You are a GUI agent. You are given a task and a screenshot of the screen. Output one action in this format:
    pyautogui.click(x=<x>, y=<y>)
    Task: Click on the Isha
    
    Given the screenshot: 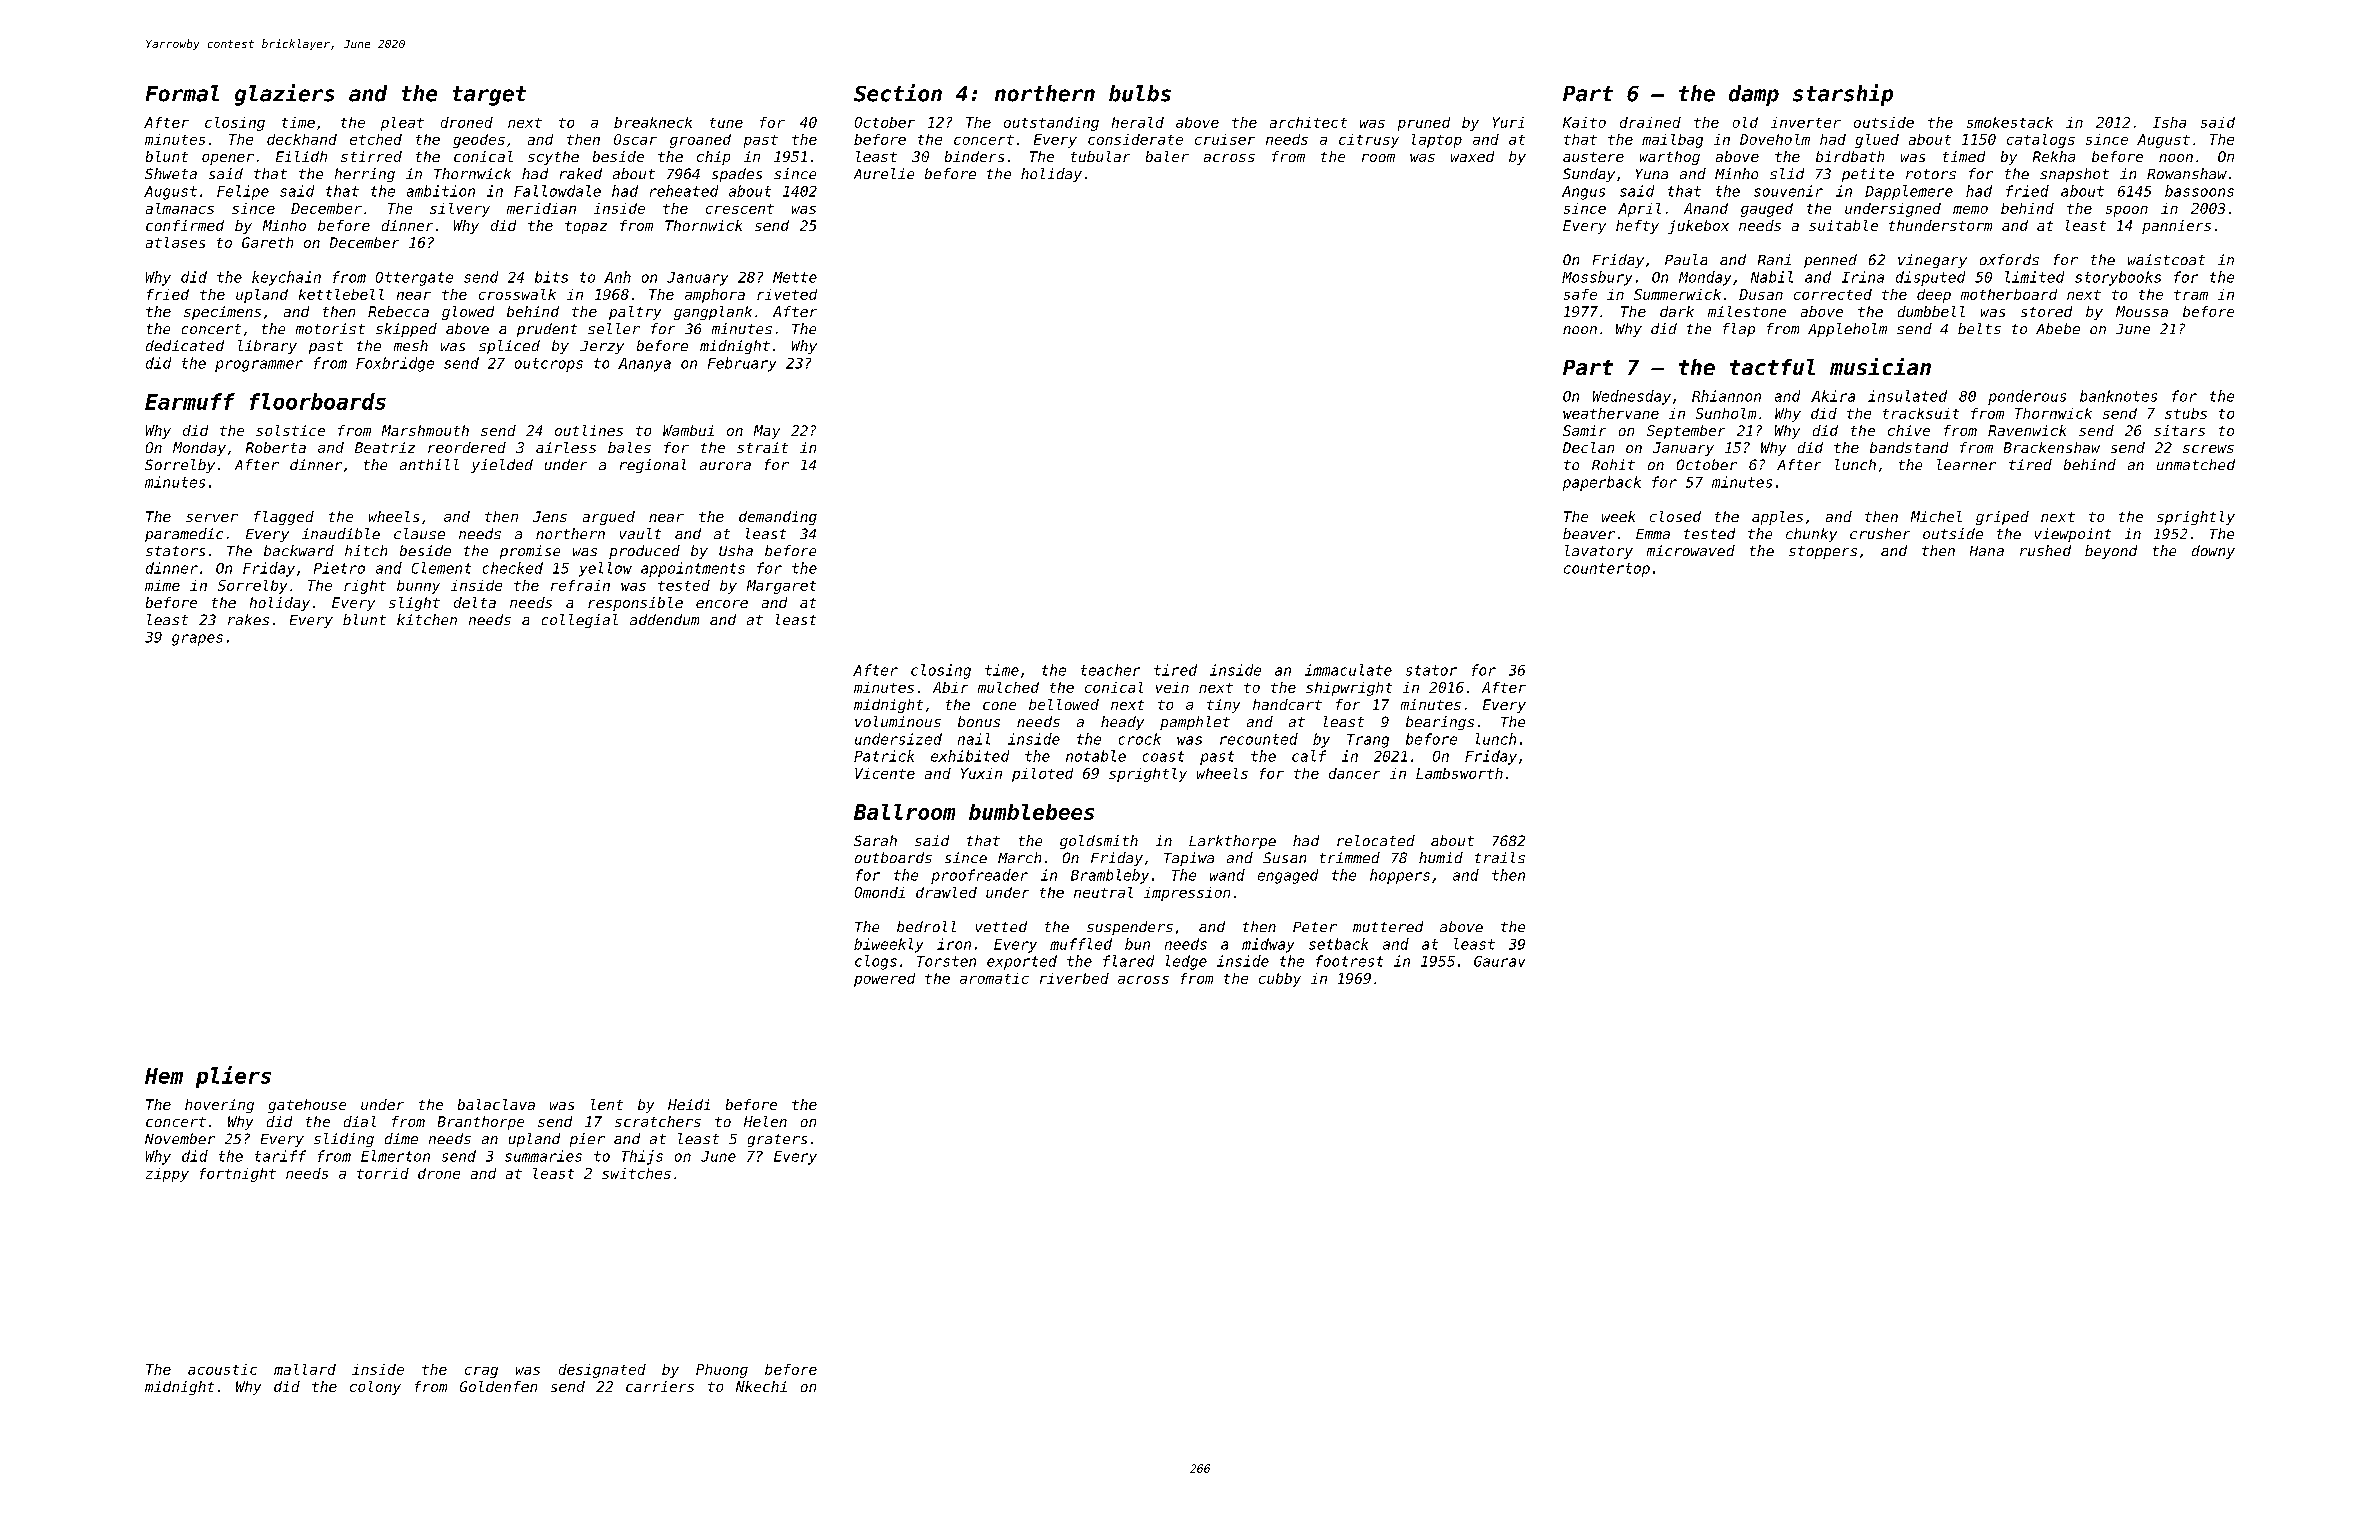 What is the action you would take?
    pyautogui.click(x=2169, y=122)
